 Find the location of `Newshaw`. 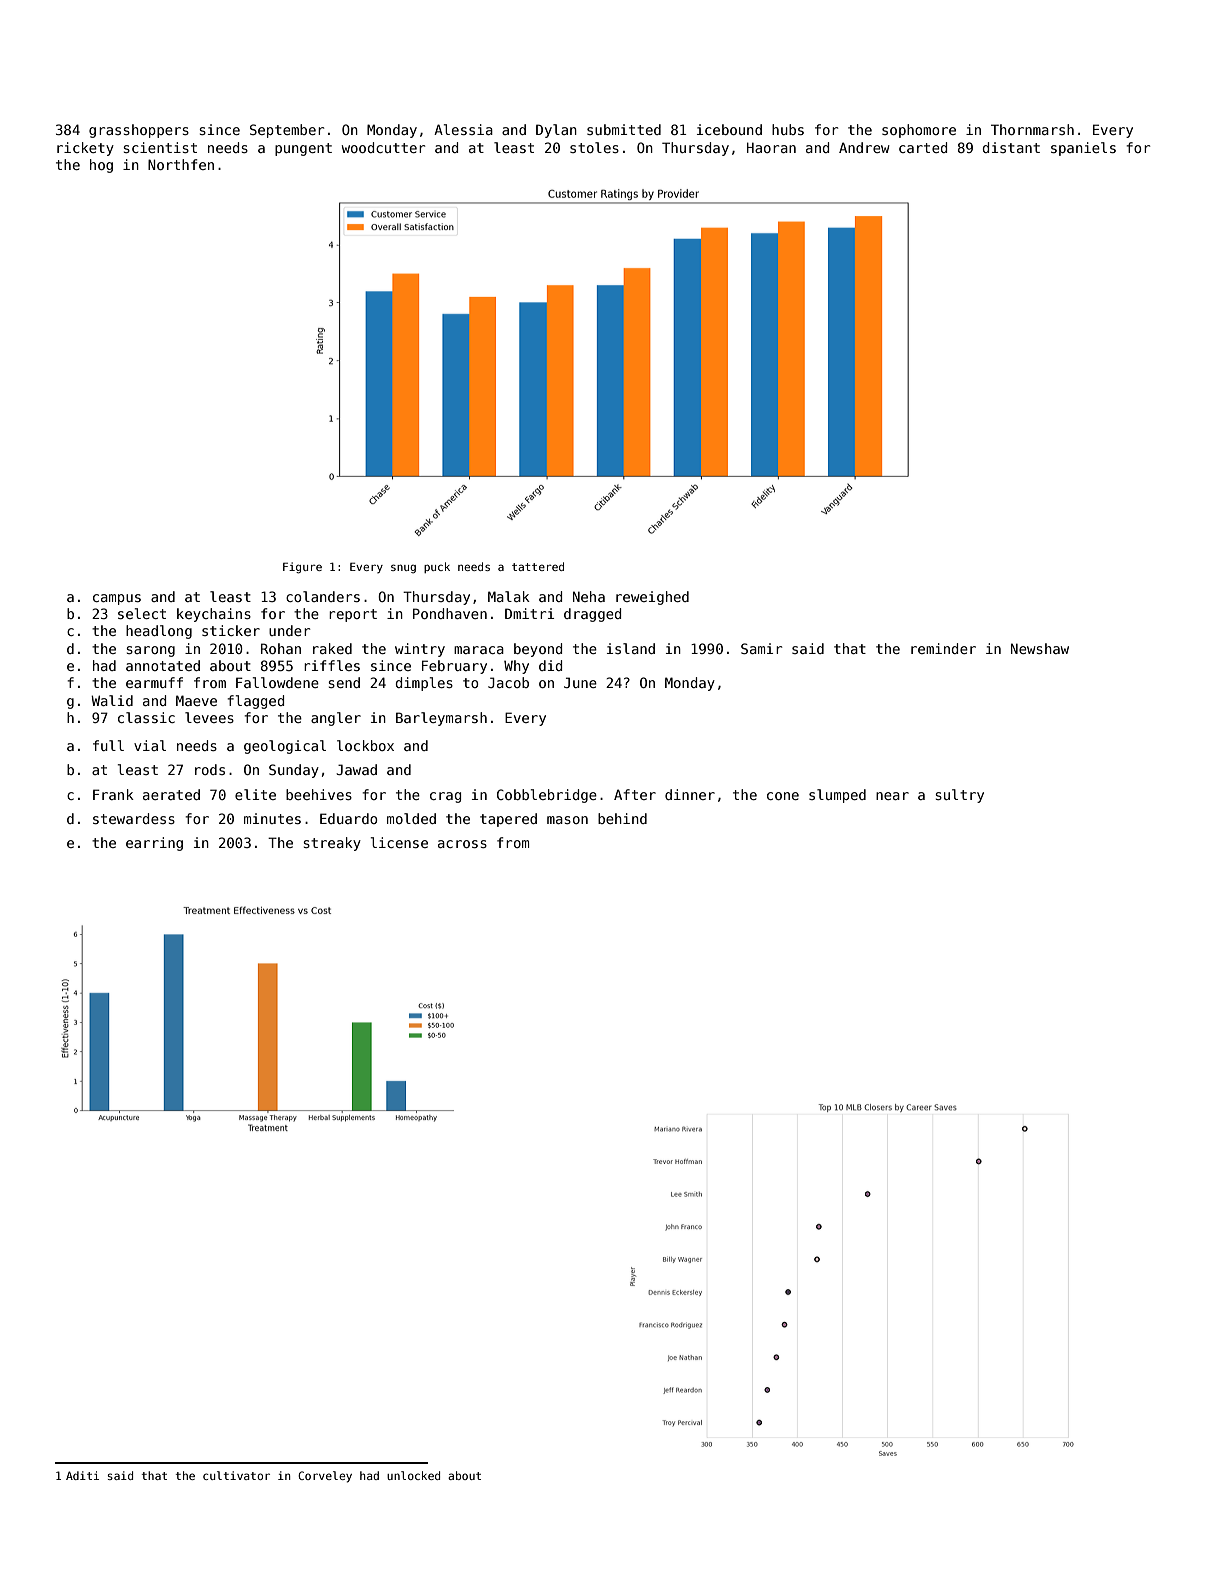

Newshaw is located at coordinates (1040, 648).
